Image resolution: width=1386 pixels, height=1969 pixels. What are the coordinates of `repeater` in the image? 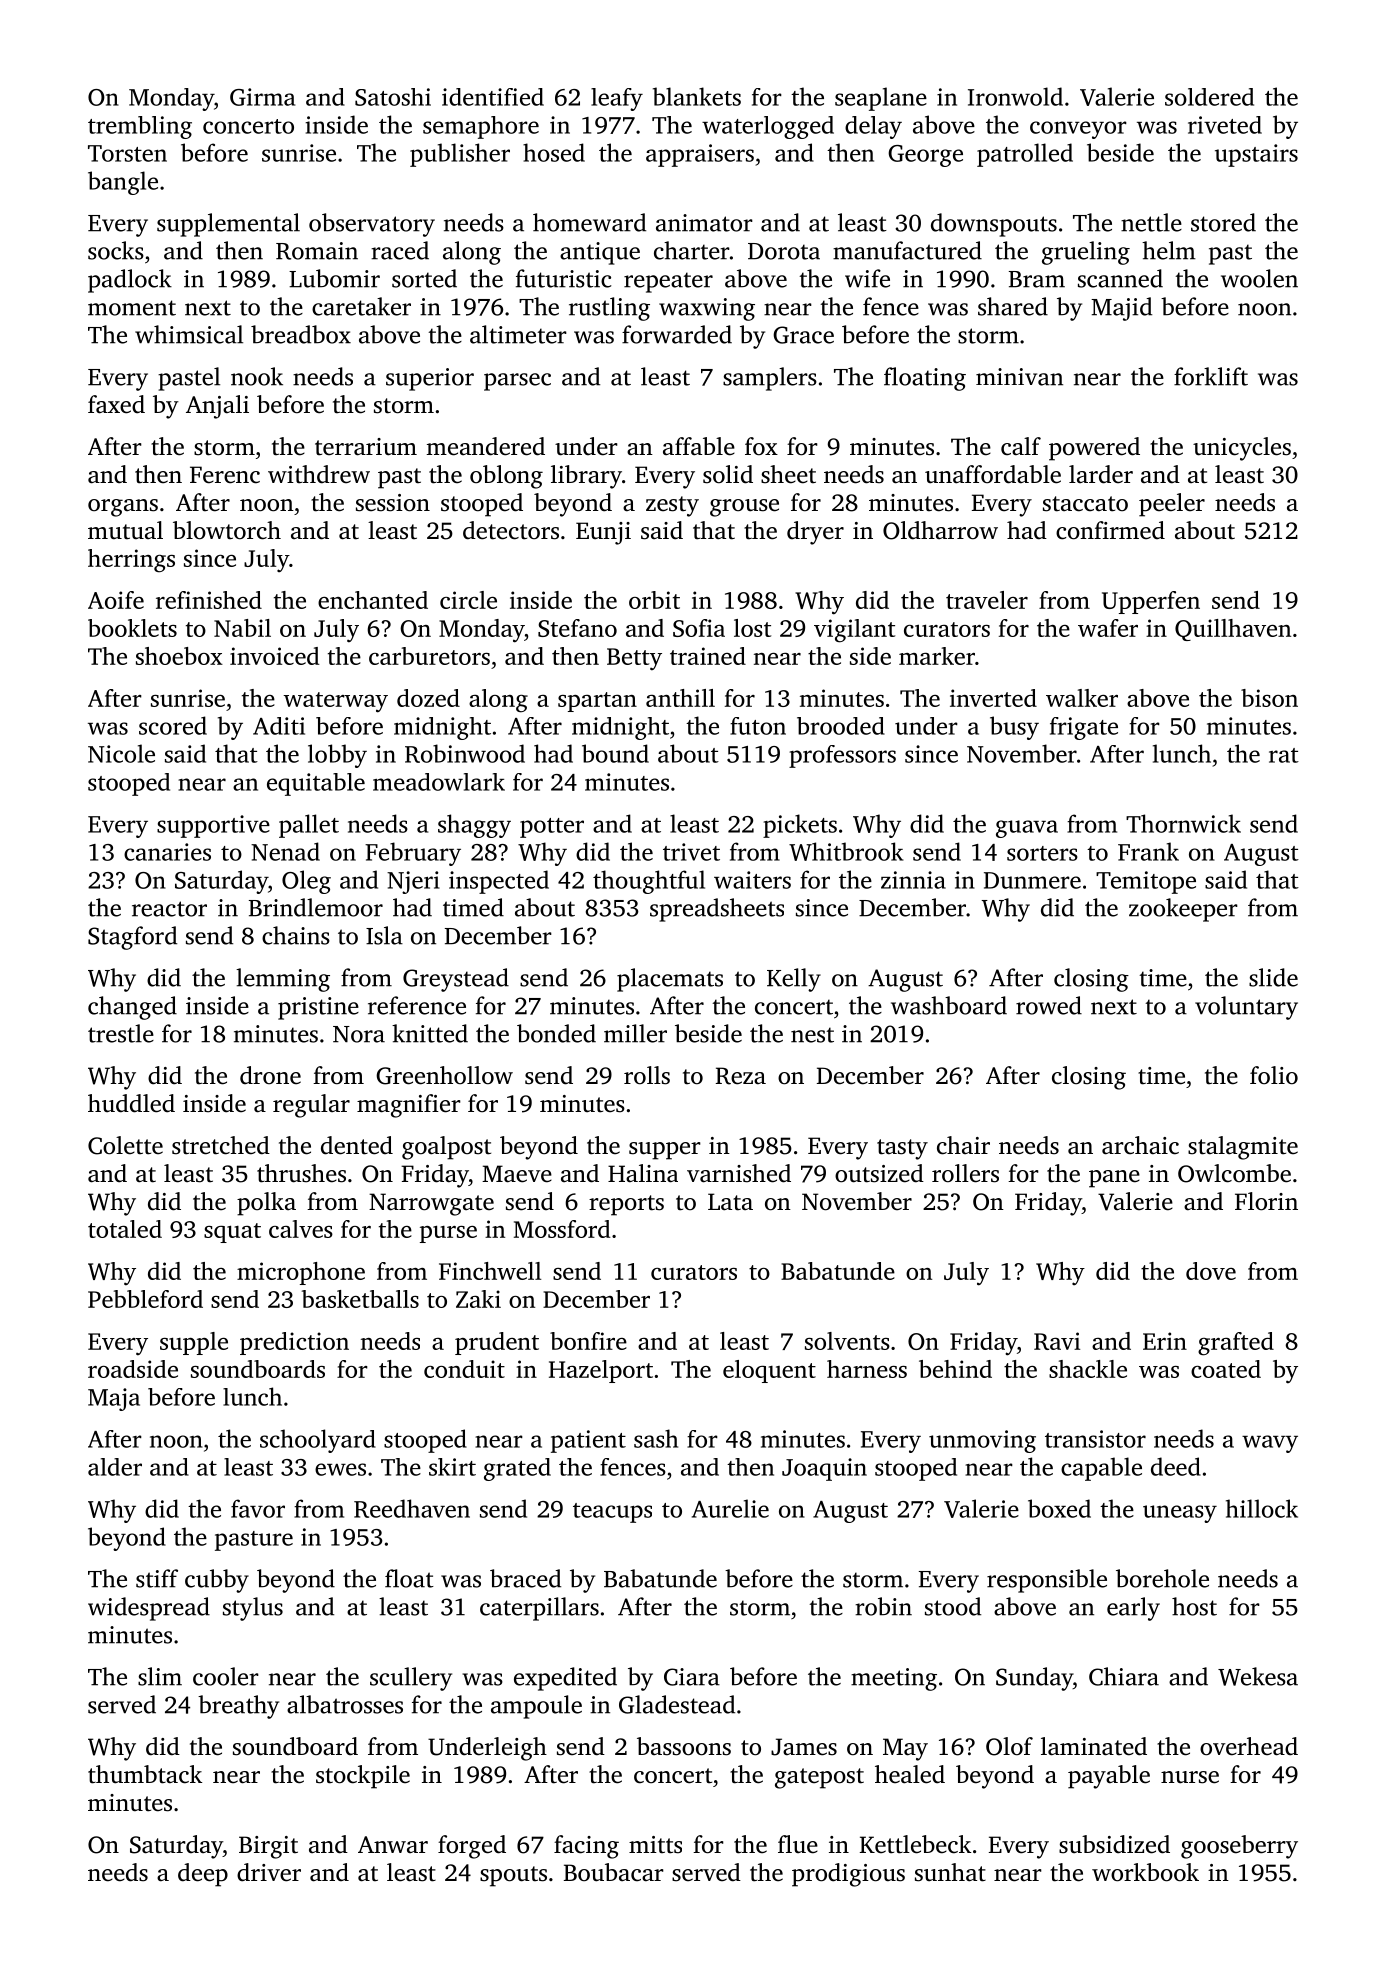 It's located at (668, 282).
